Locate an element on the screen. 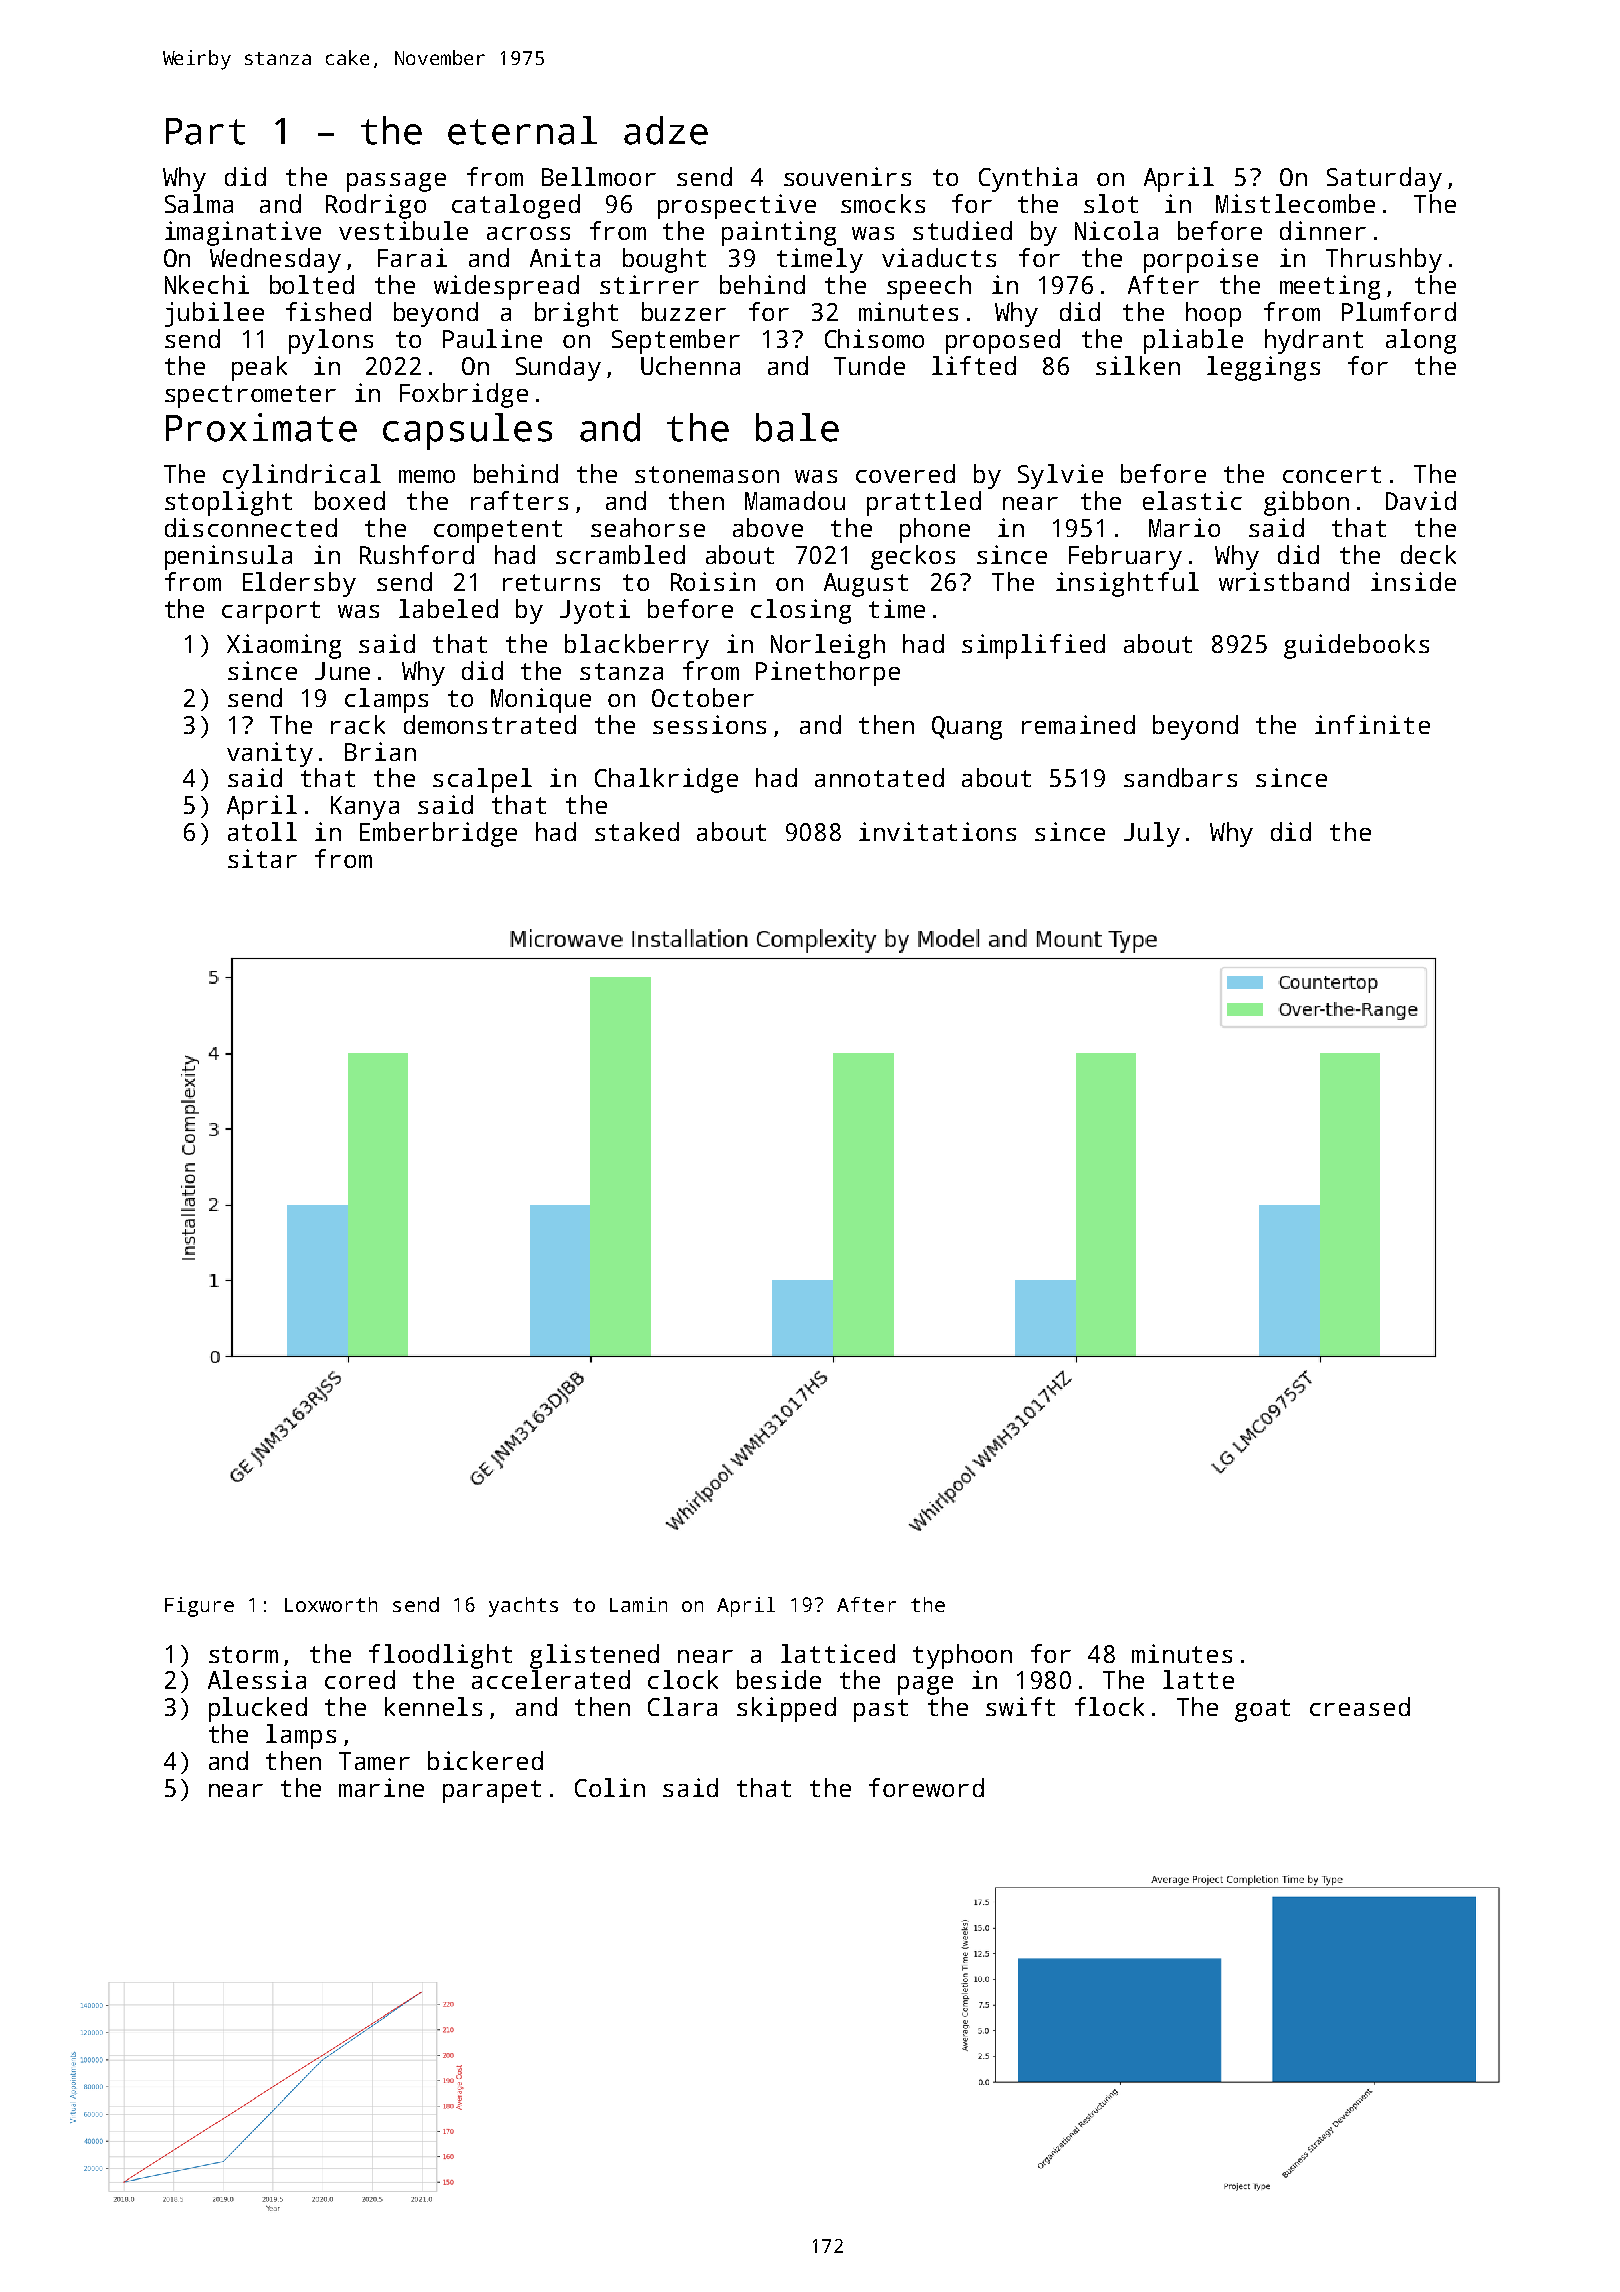  plucked is located at coordinates (258, 1709).
